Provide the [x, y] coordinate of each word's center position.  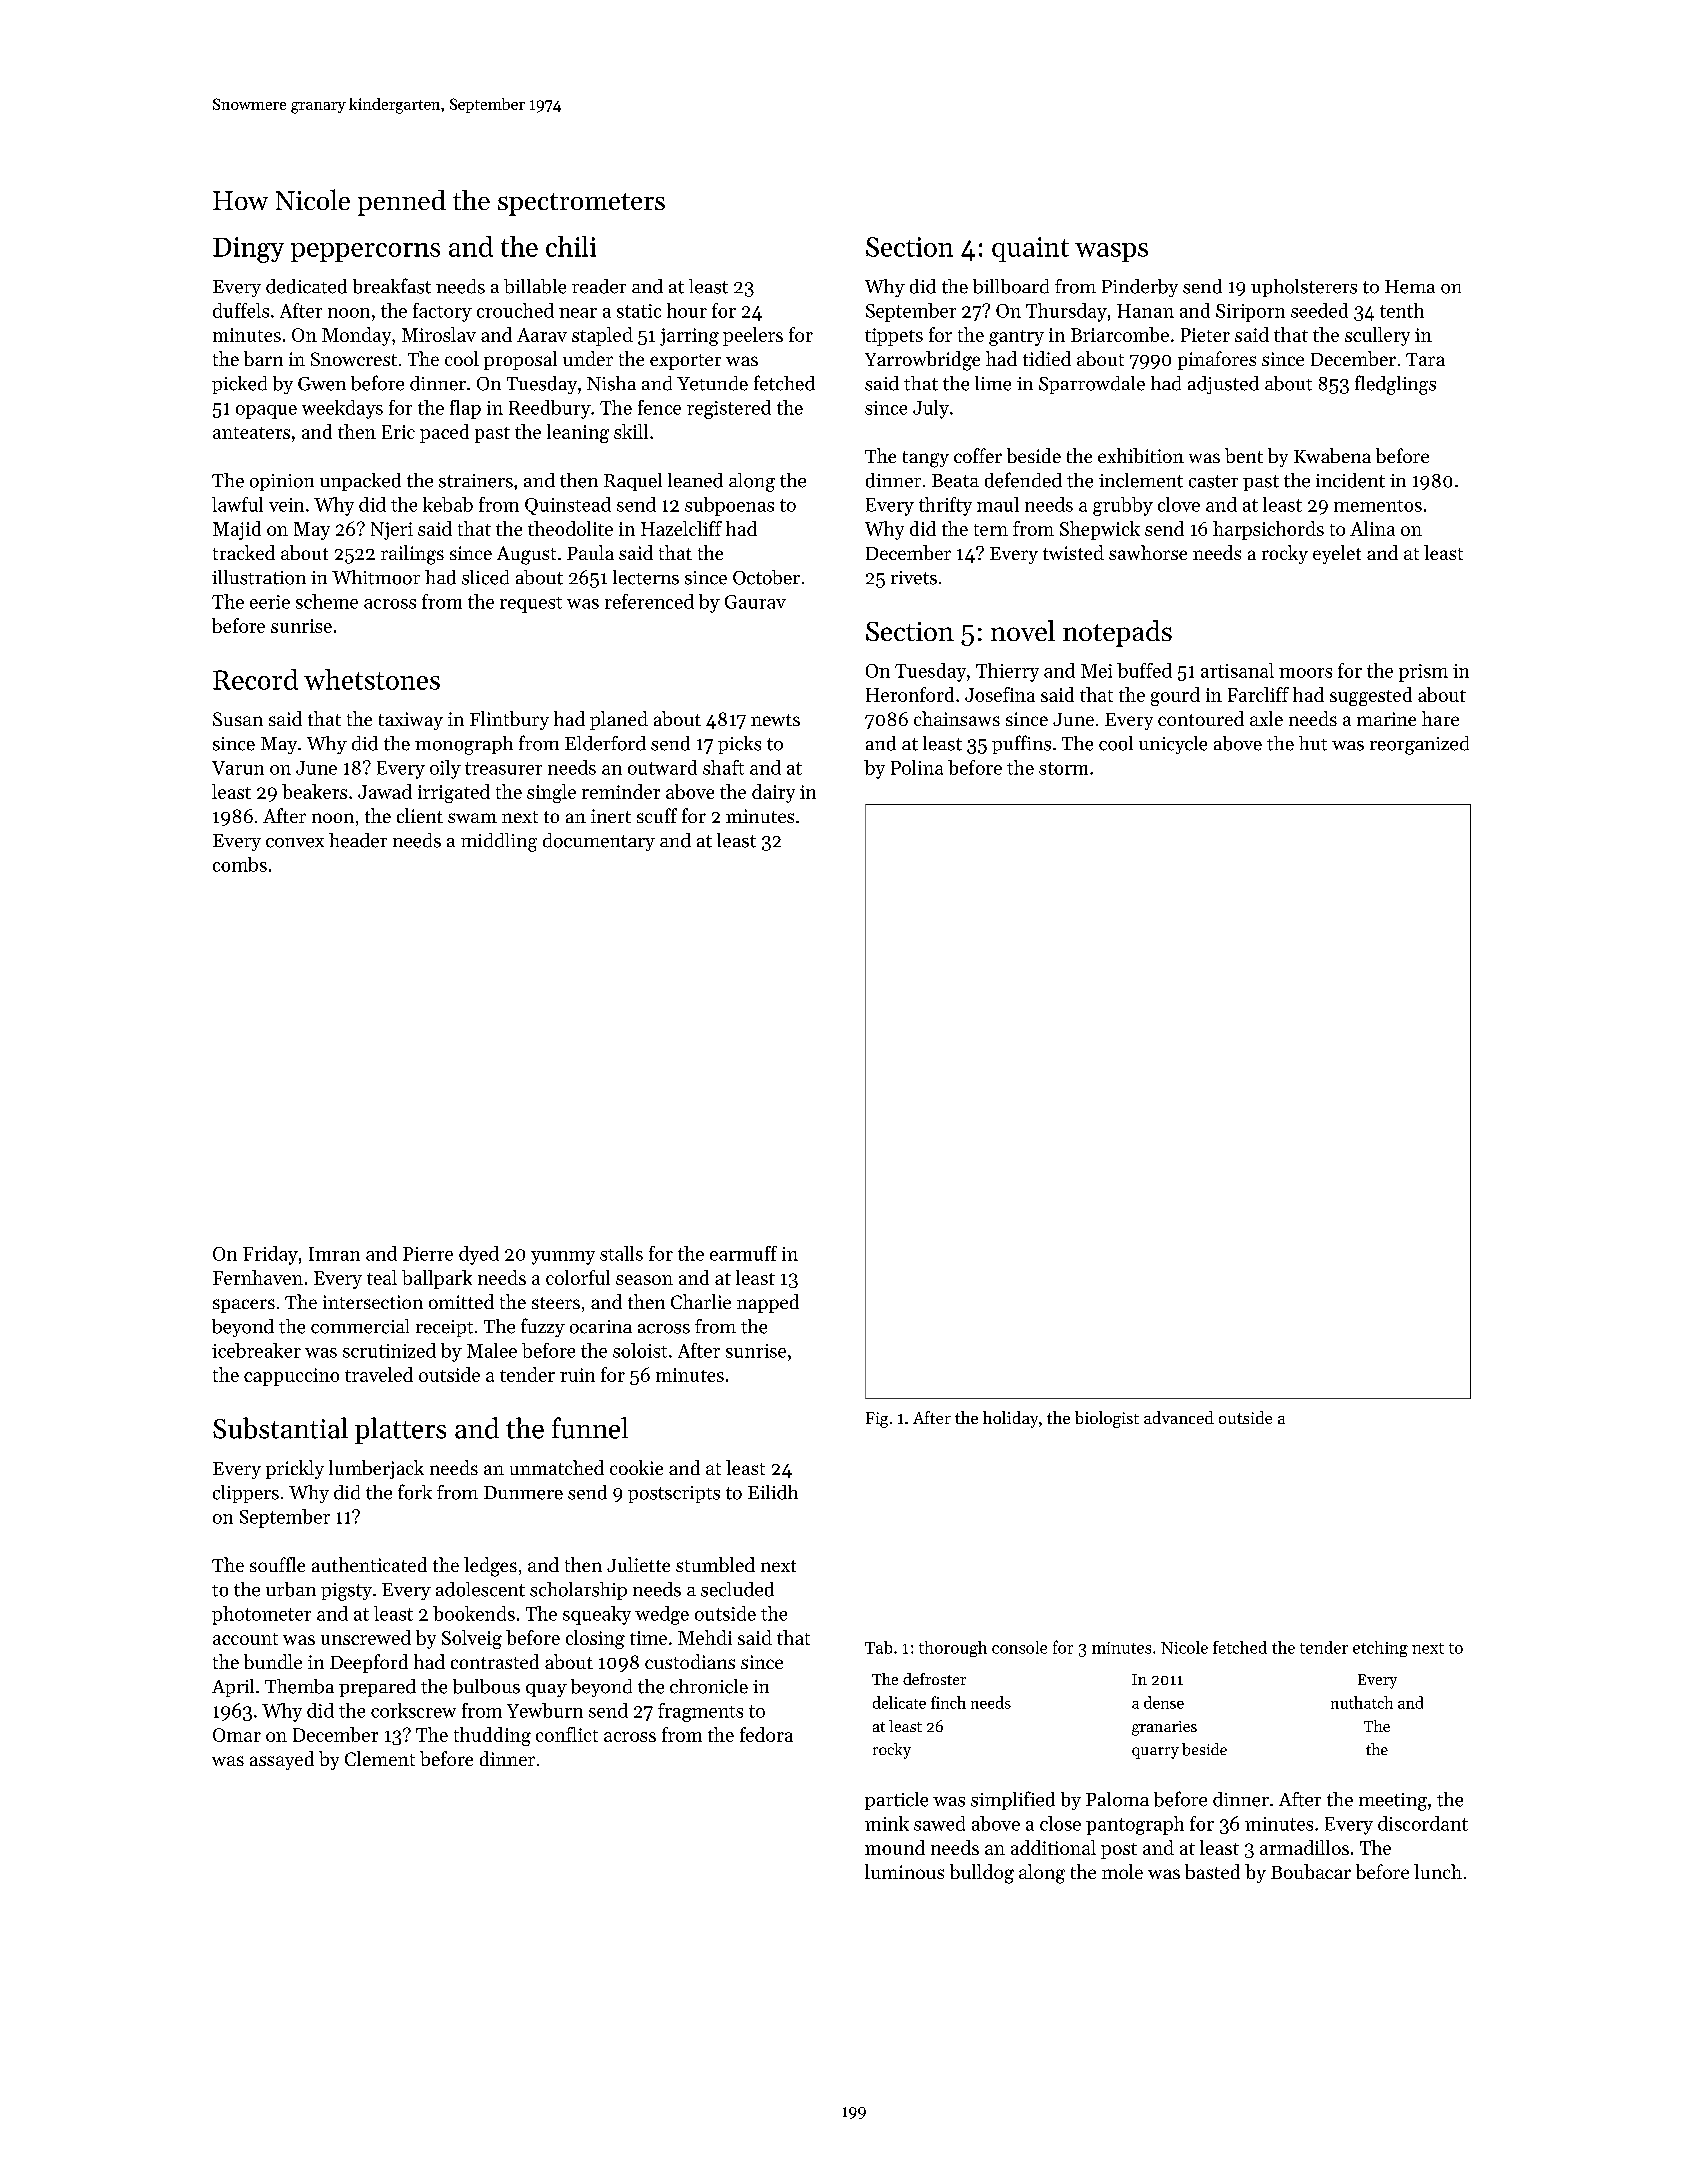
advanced [1179, 1417]
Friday [270, 1255]
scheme [327, 601]
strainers [476, 481]
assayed [282, 1760]
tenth [1402, 310]
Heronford [910, 694]
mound [895, 1847]
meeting [1393, 1802]
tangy [926, 459]
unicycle [1173, 745]
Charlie [701, 1301]
